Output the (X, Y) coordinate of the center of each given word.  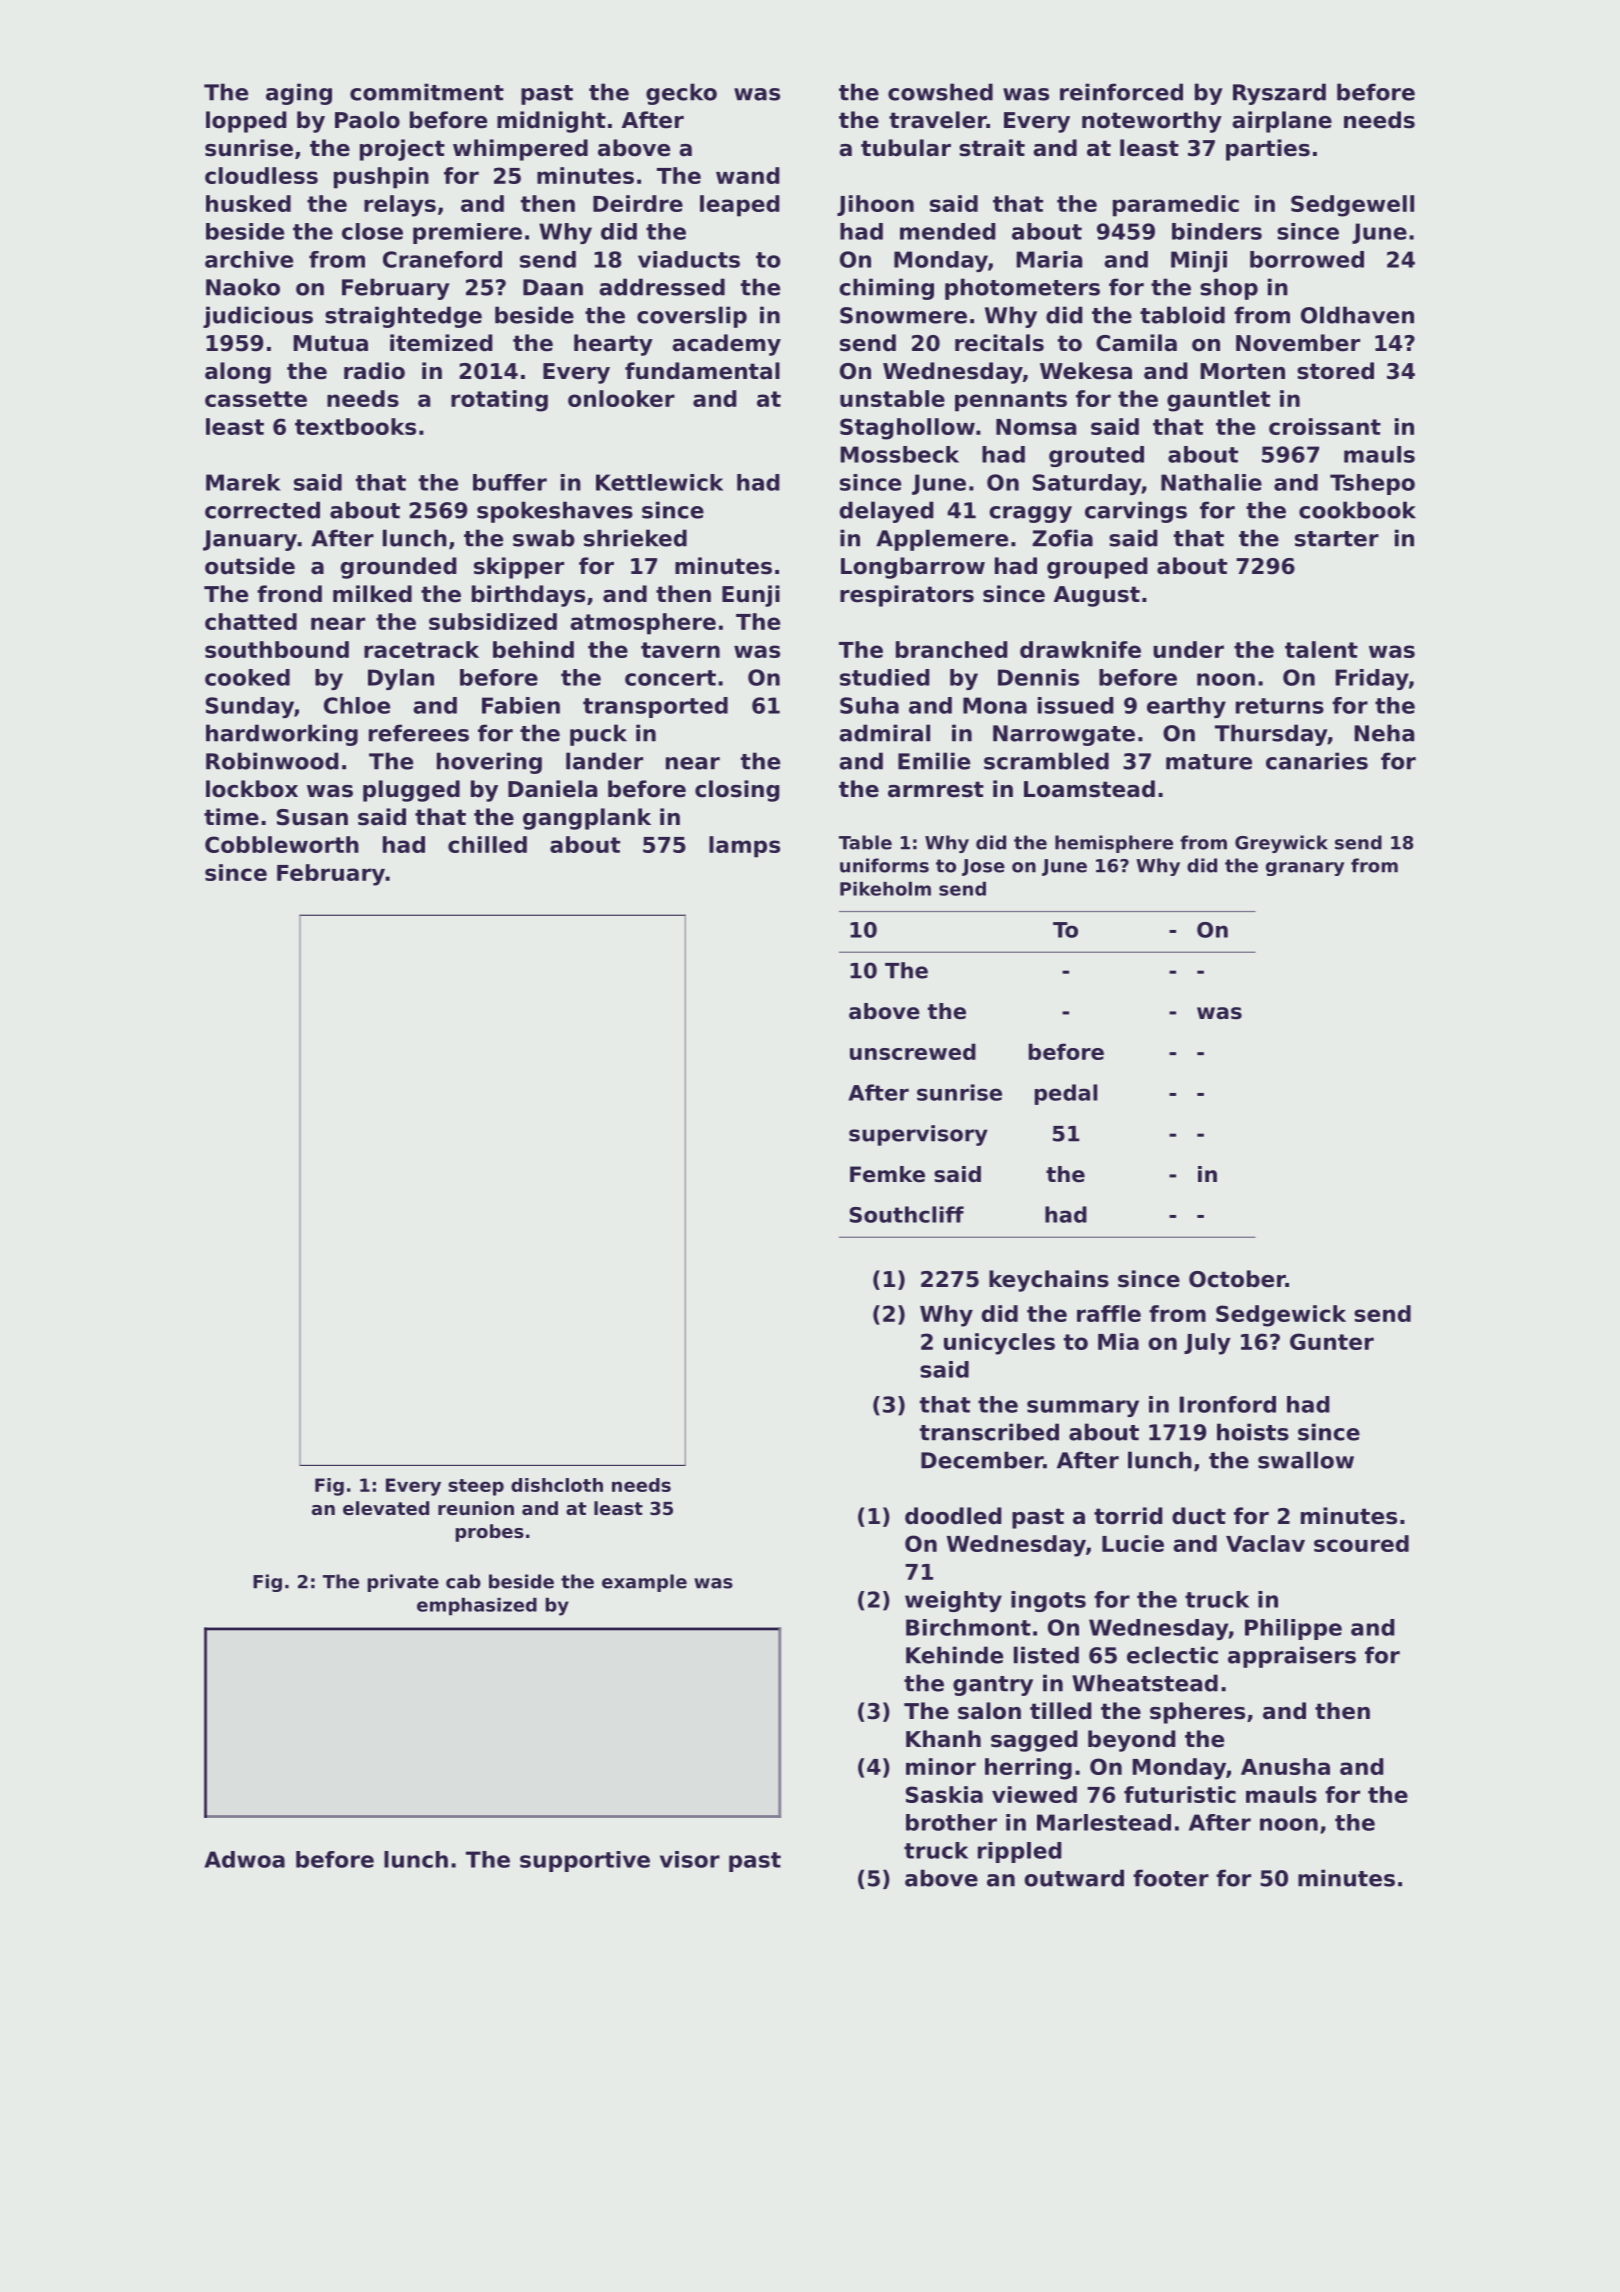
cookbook (1357, 510)
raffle (1109, 1313)
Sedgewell (1352, 206)
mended (948, 231)
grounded (399, 568)
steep (476, 1487)
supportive (585, 1861)
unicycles (999, 1344)
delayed (887, 512)
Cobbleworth (282, 844)
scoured (1361, 1543)
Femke (887, 1174)
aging (299, 94)
